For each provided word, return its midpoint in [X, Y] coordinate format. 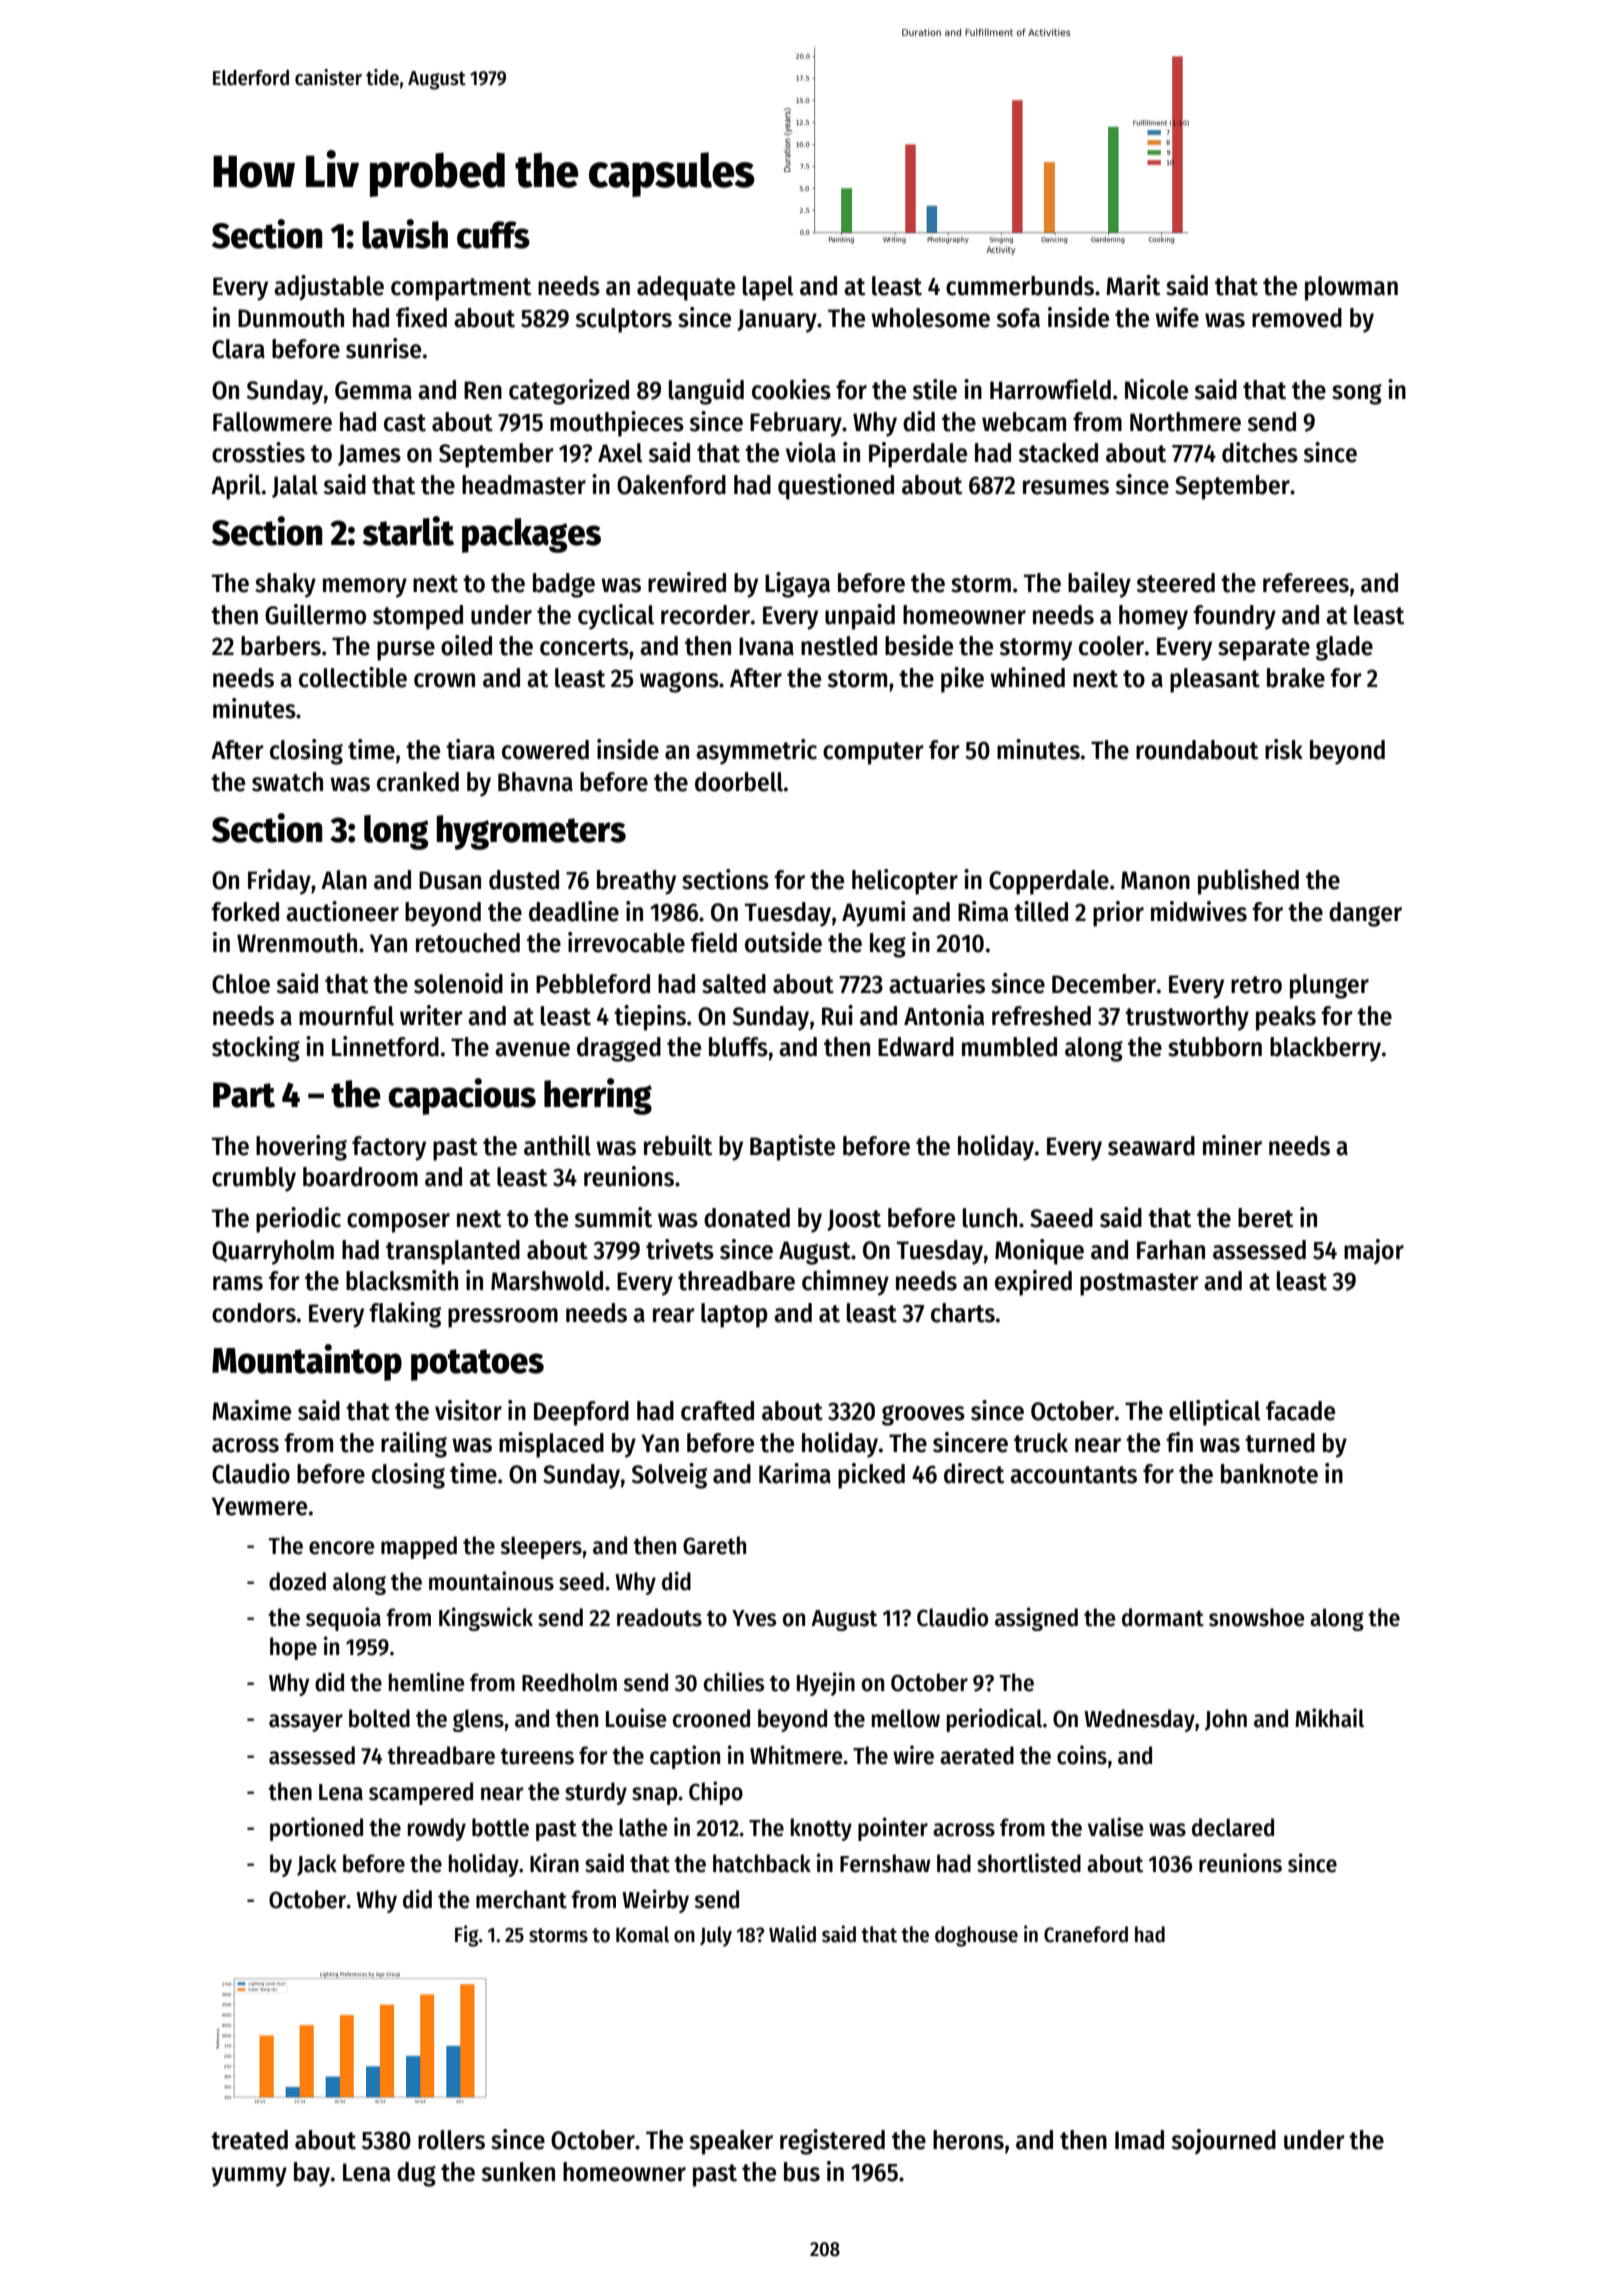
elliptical [1214, 1413]
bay [312, 2174]
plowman [1351, 288]
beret [1265, 1218]
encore [342, 1548]
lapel [768, 288]
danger [1365, 914]
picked [871, 1476]
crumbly [254, 1179]
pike [962, 680]
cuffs [493, 235]
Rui [837, 1015]
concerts [584, 647]
